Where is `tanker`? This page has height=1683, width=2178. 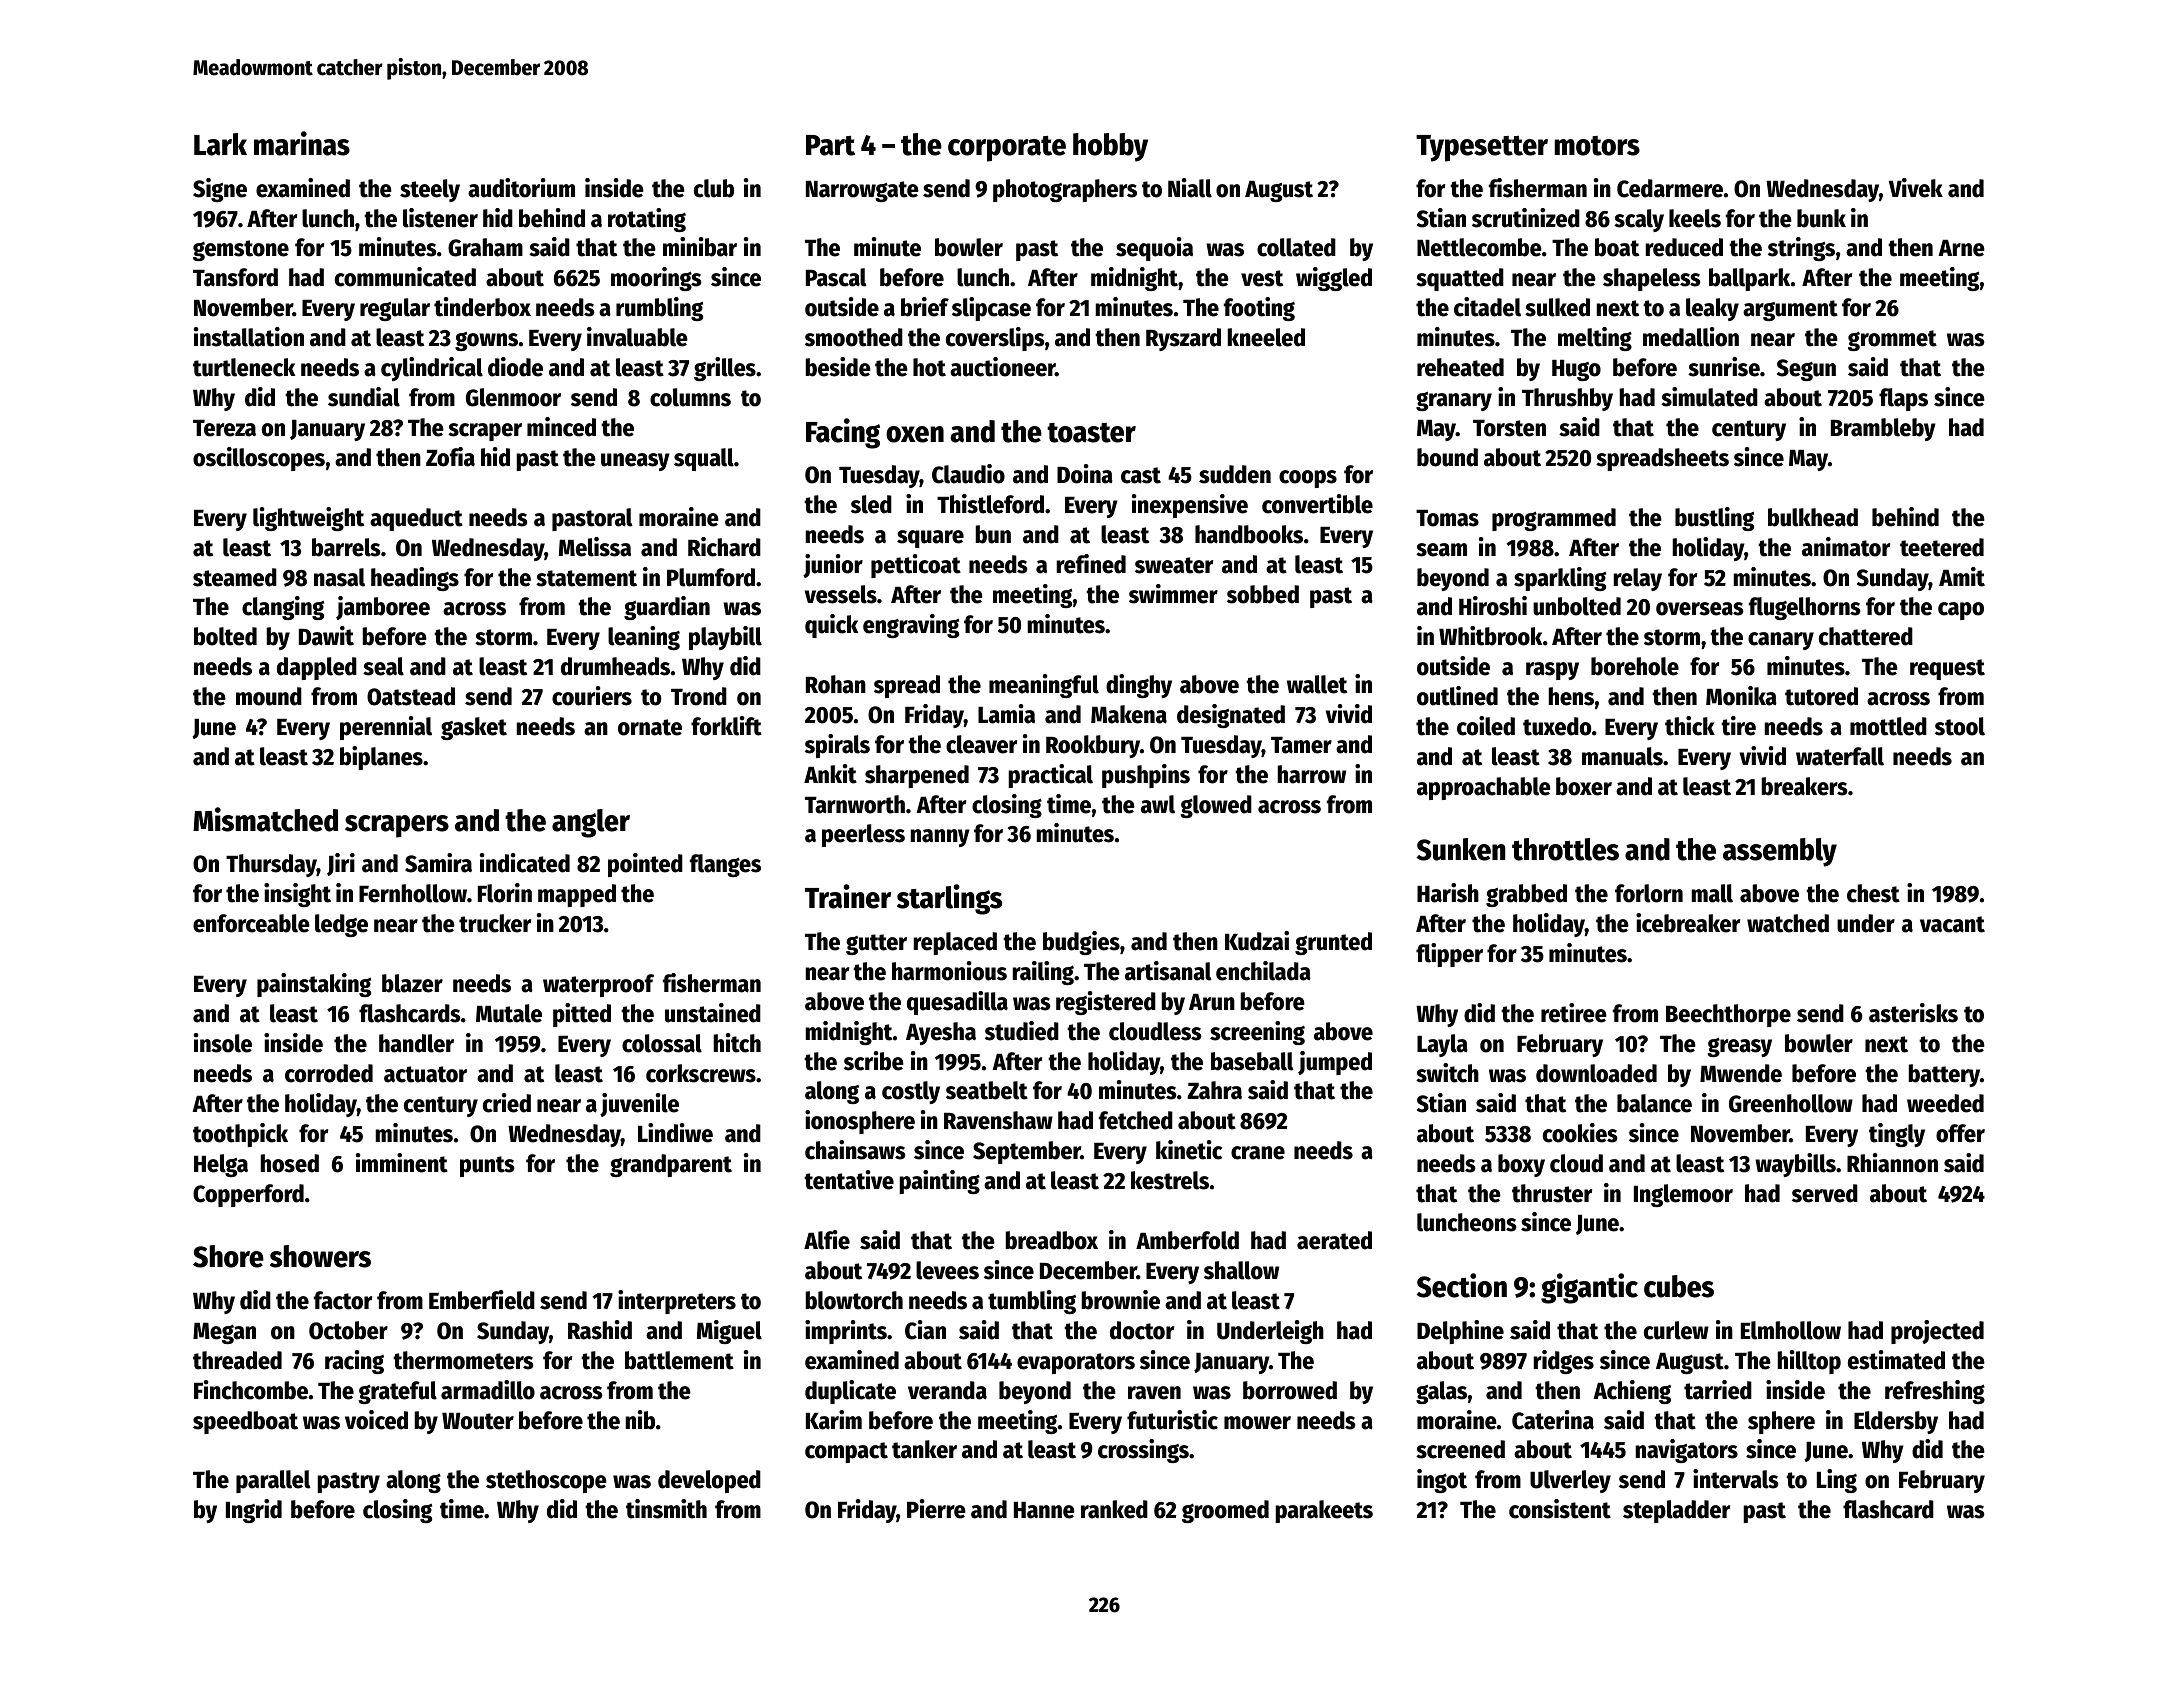 tanker is located at coordinates (924, 1449).
